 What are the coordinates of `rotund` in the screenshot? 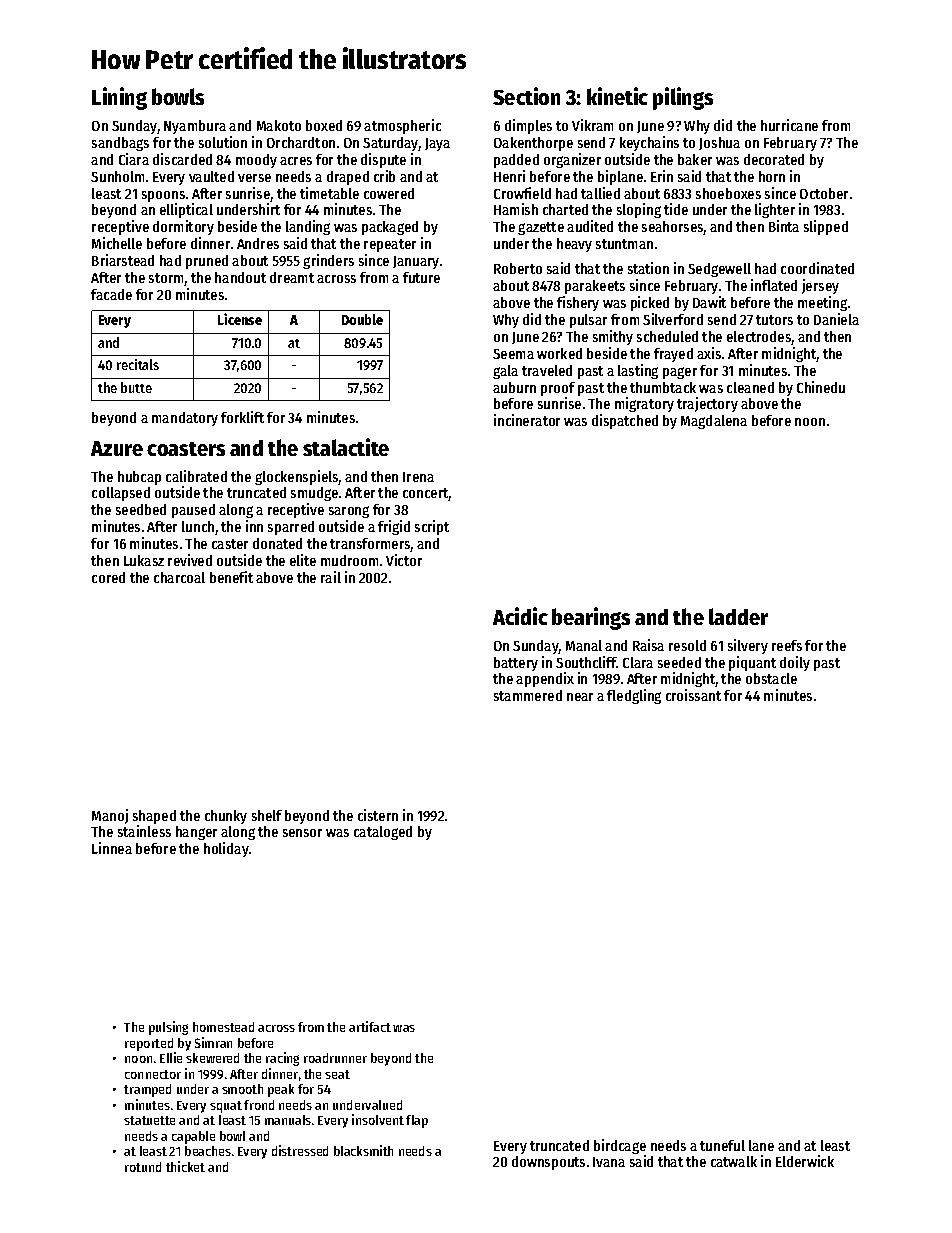 It's located at (143, 1167).
